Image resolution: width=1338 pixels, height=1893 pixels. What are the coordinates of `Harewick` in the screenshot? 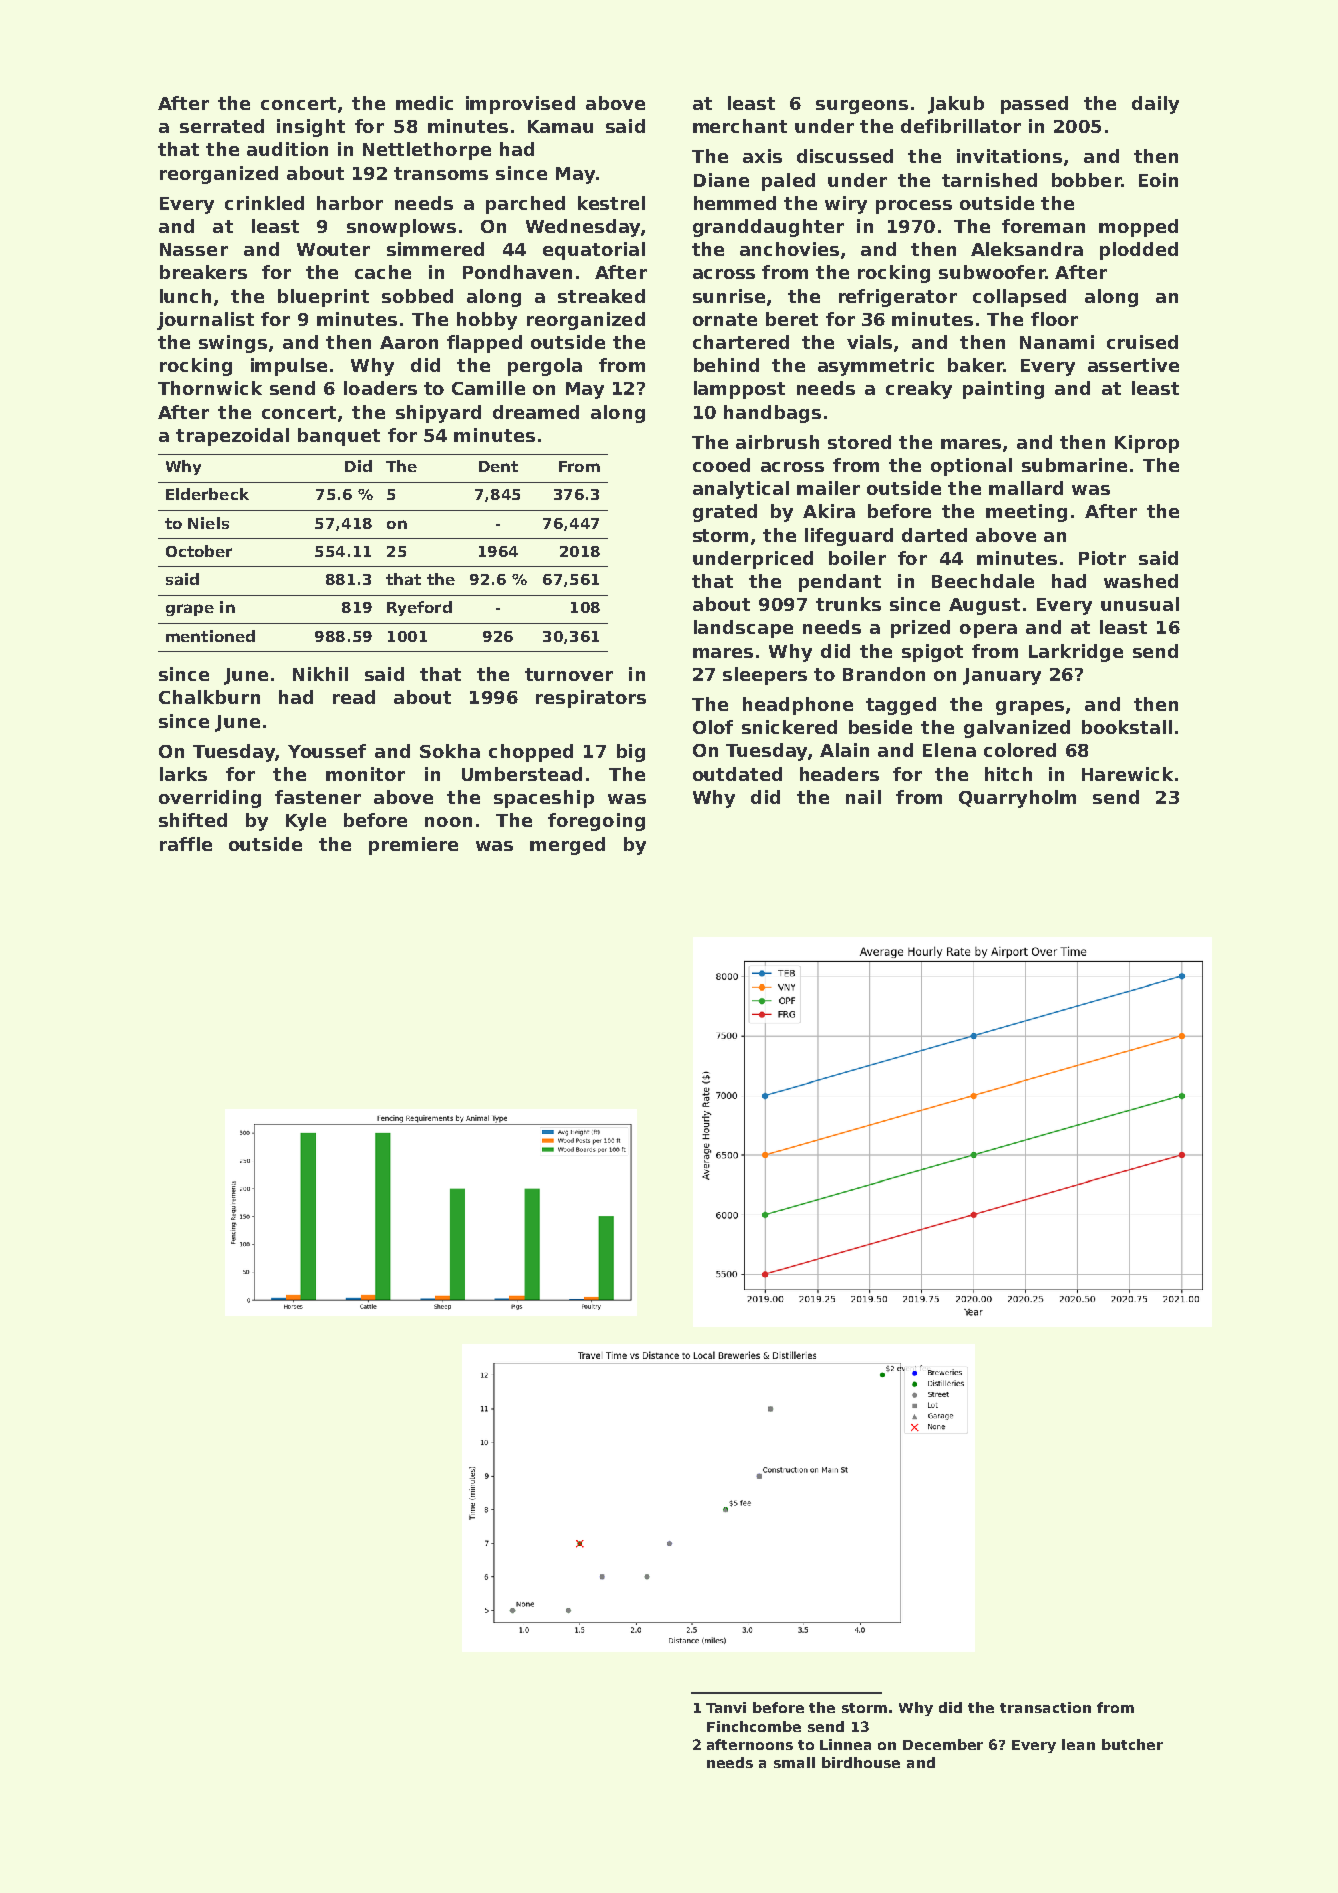 It's located at (1127, 774).
